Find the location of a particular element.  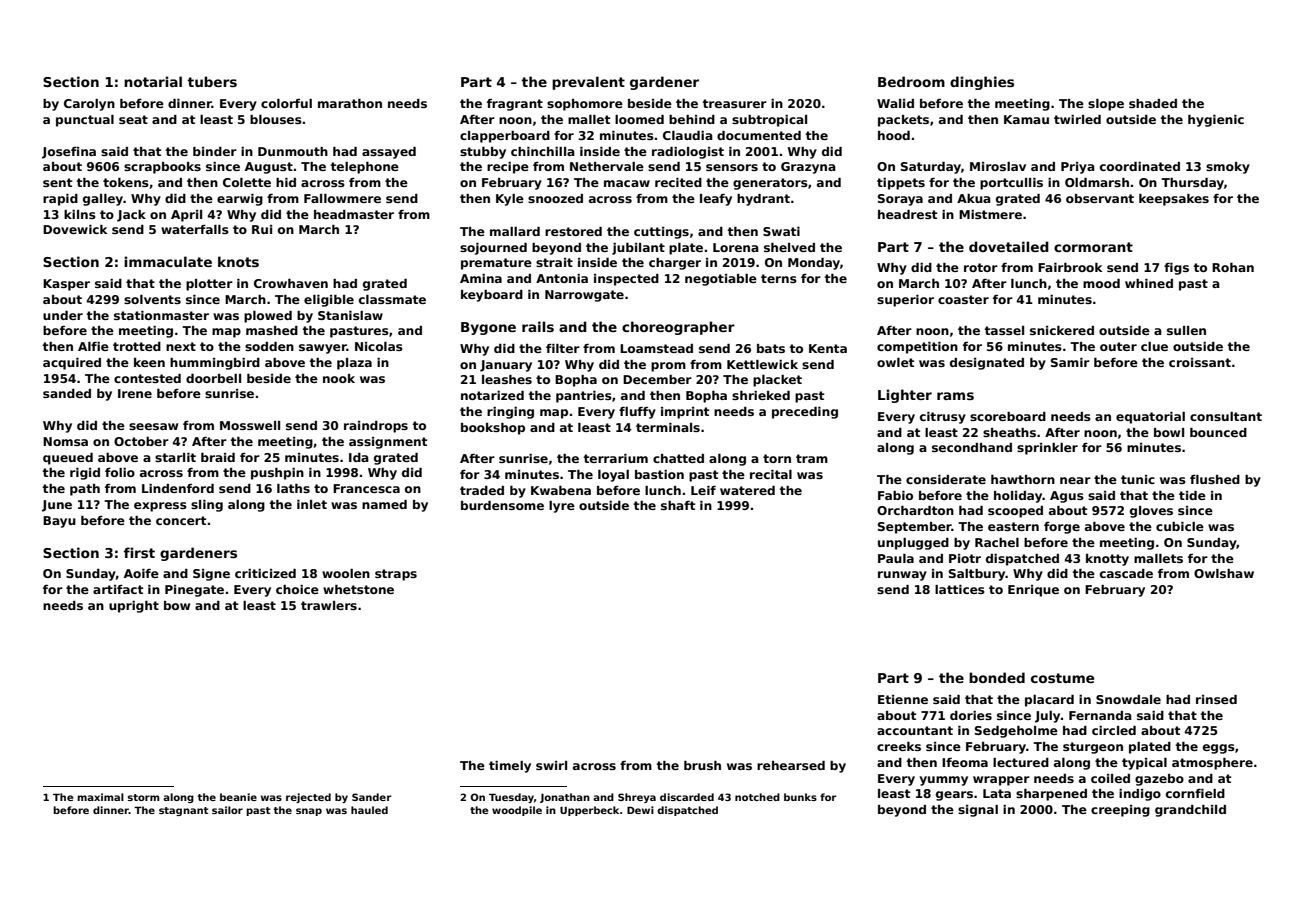

Etienne is located at coordinates (903, 699).
